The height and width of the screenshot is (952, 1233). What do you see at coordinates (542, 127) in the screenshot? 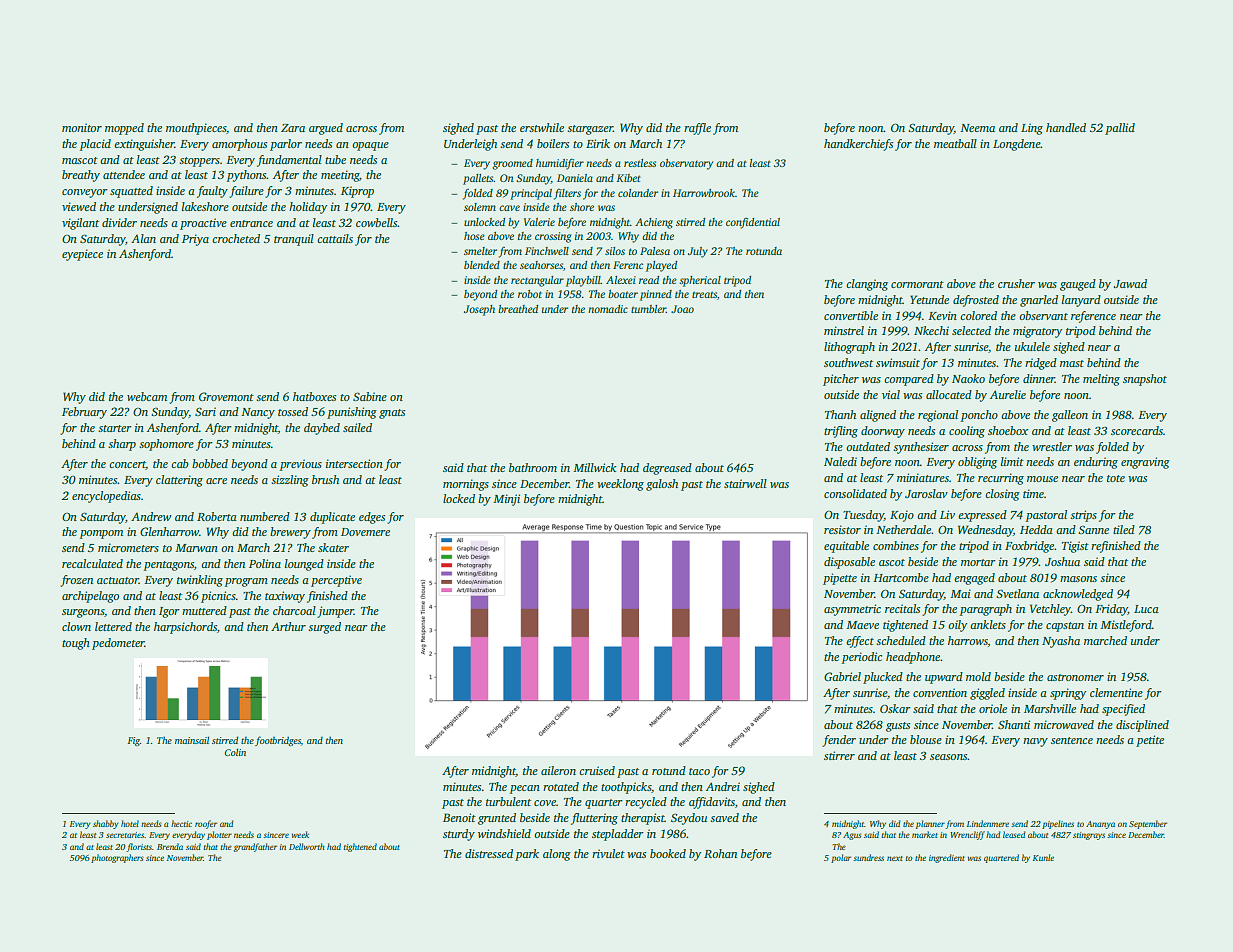
I see `erstwhile` at bounding box center [542, 127].
